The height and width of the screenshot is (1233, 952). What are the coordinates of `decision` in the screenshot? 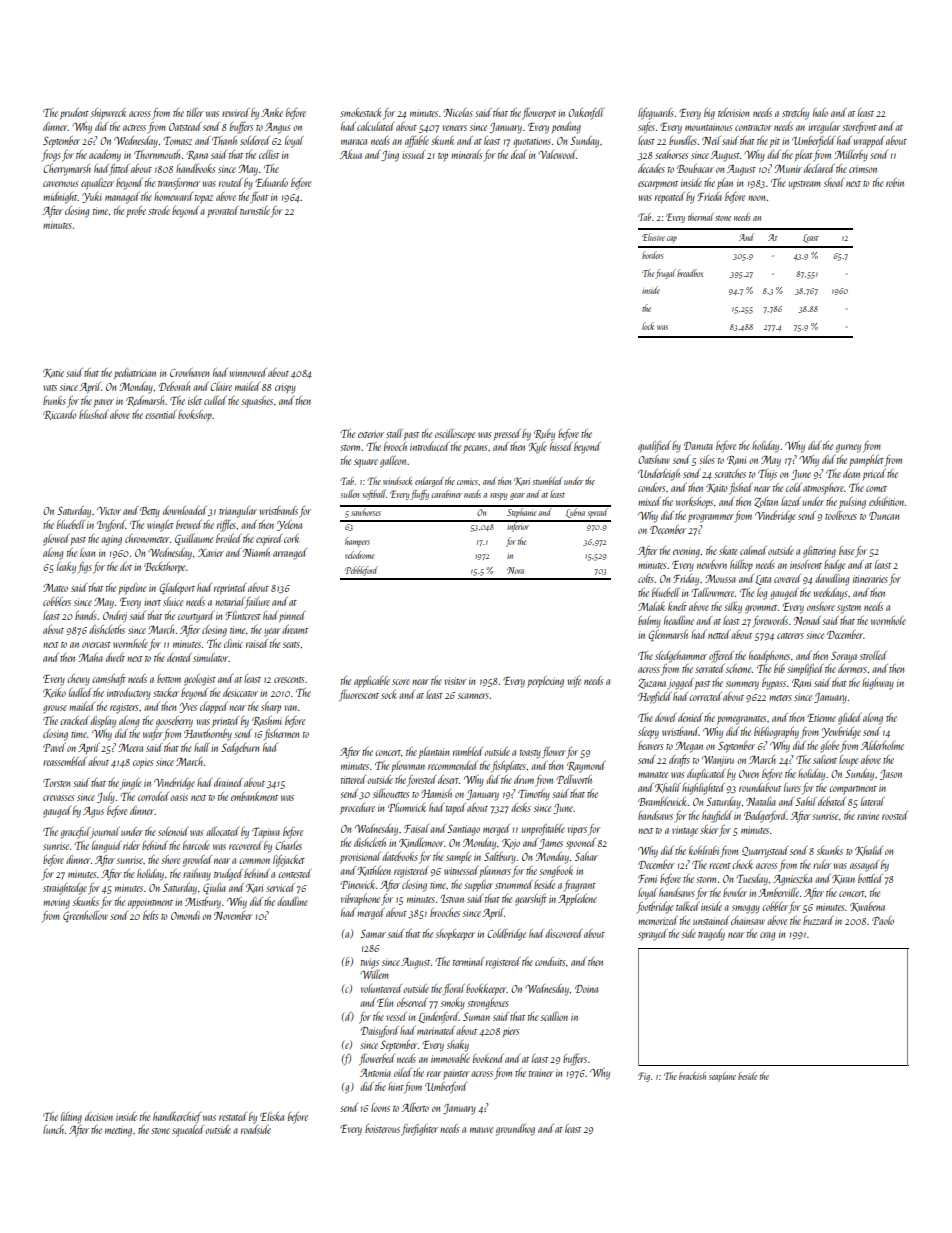 It's located at (99, 1116).
